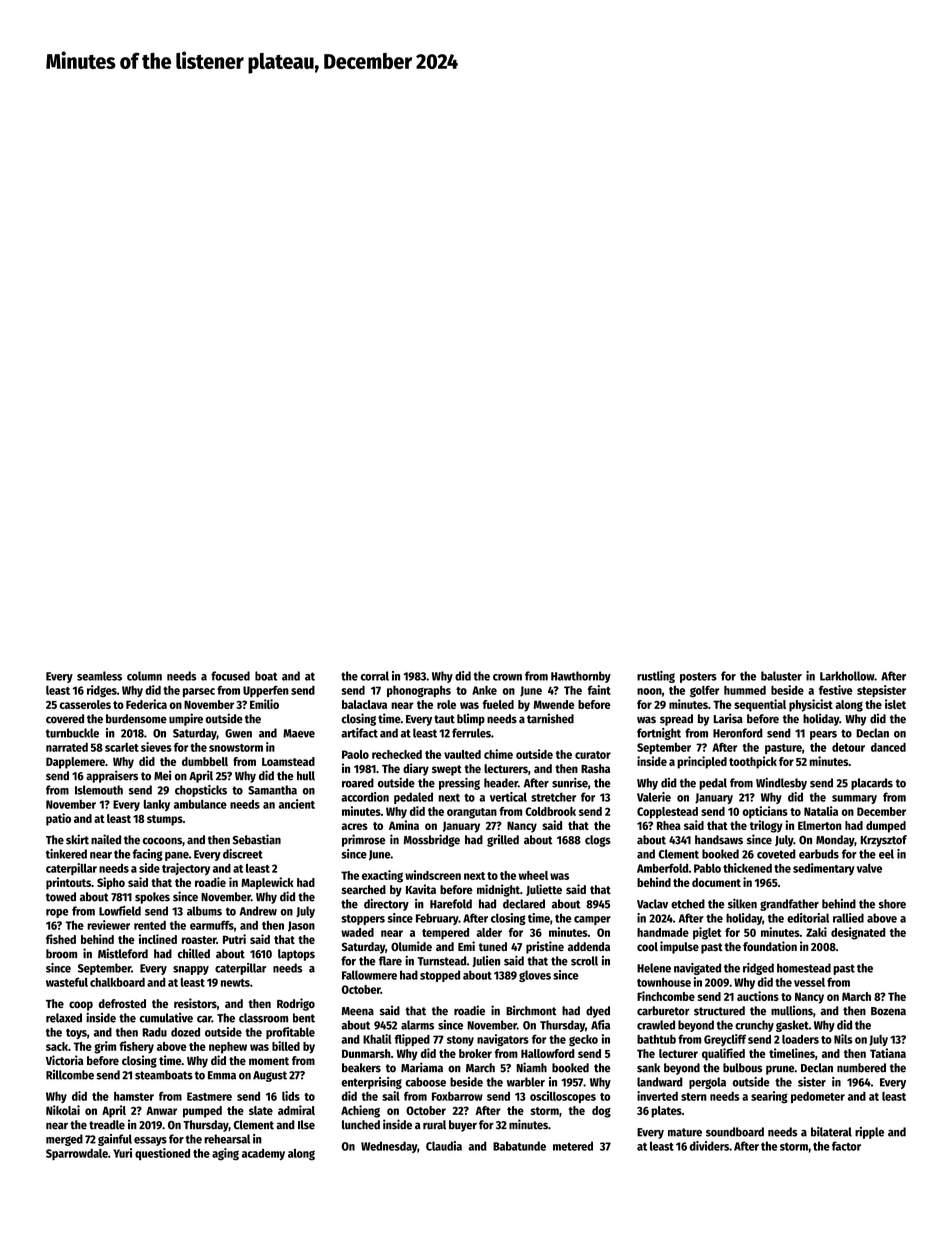 This screenshot has width=952, height=1233. Describe the element at coordinates (144, 676) in the screenshot. I see `column` at that location.
